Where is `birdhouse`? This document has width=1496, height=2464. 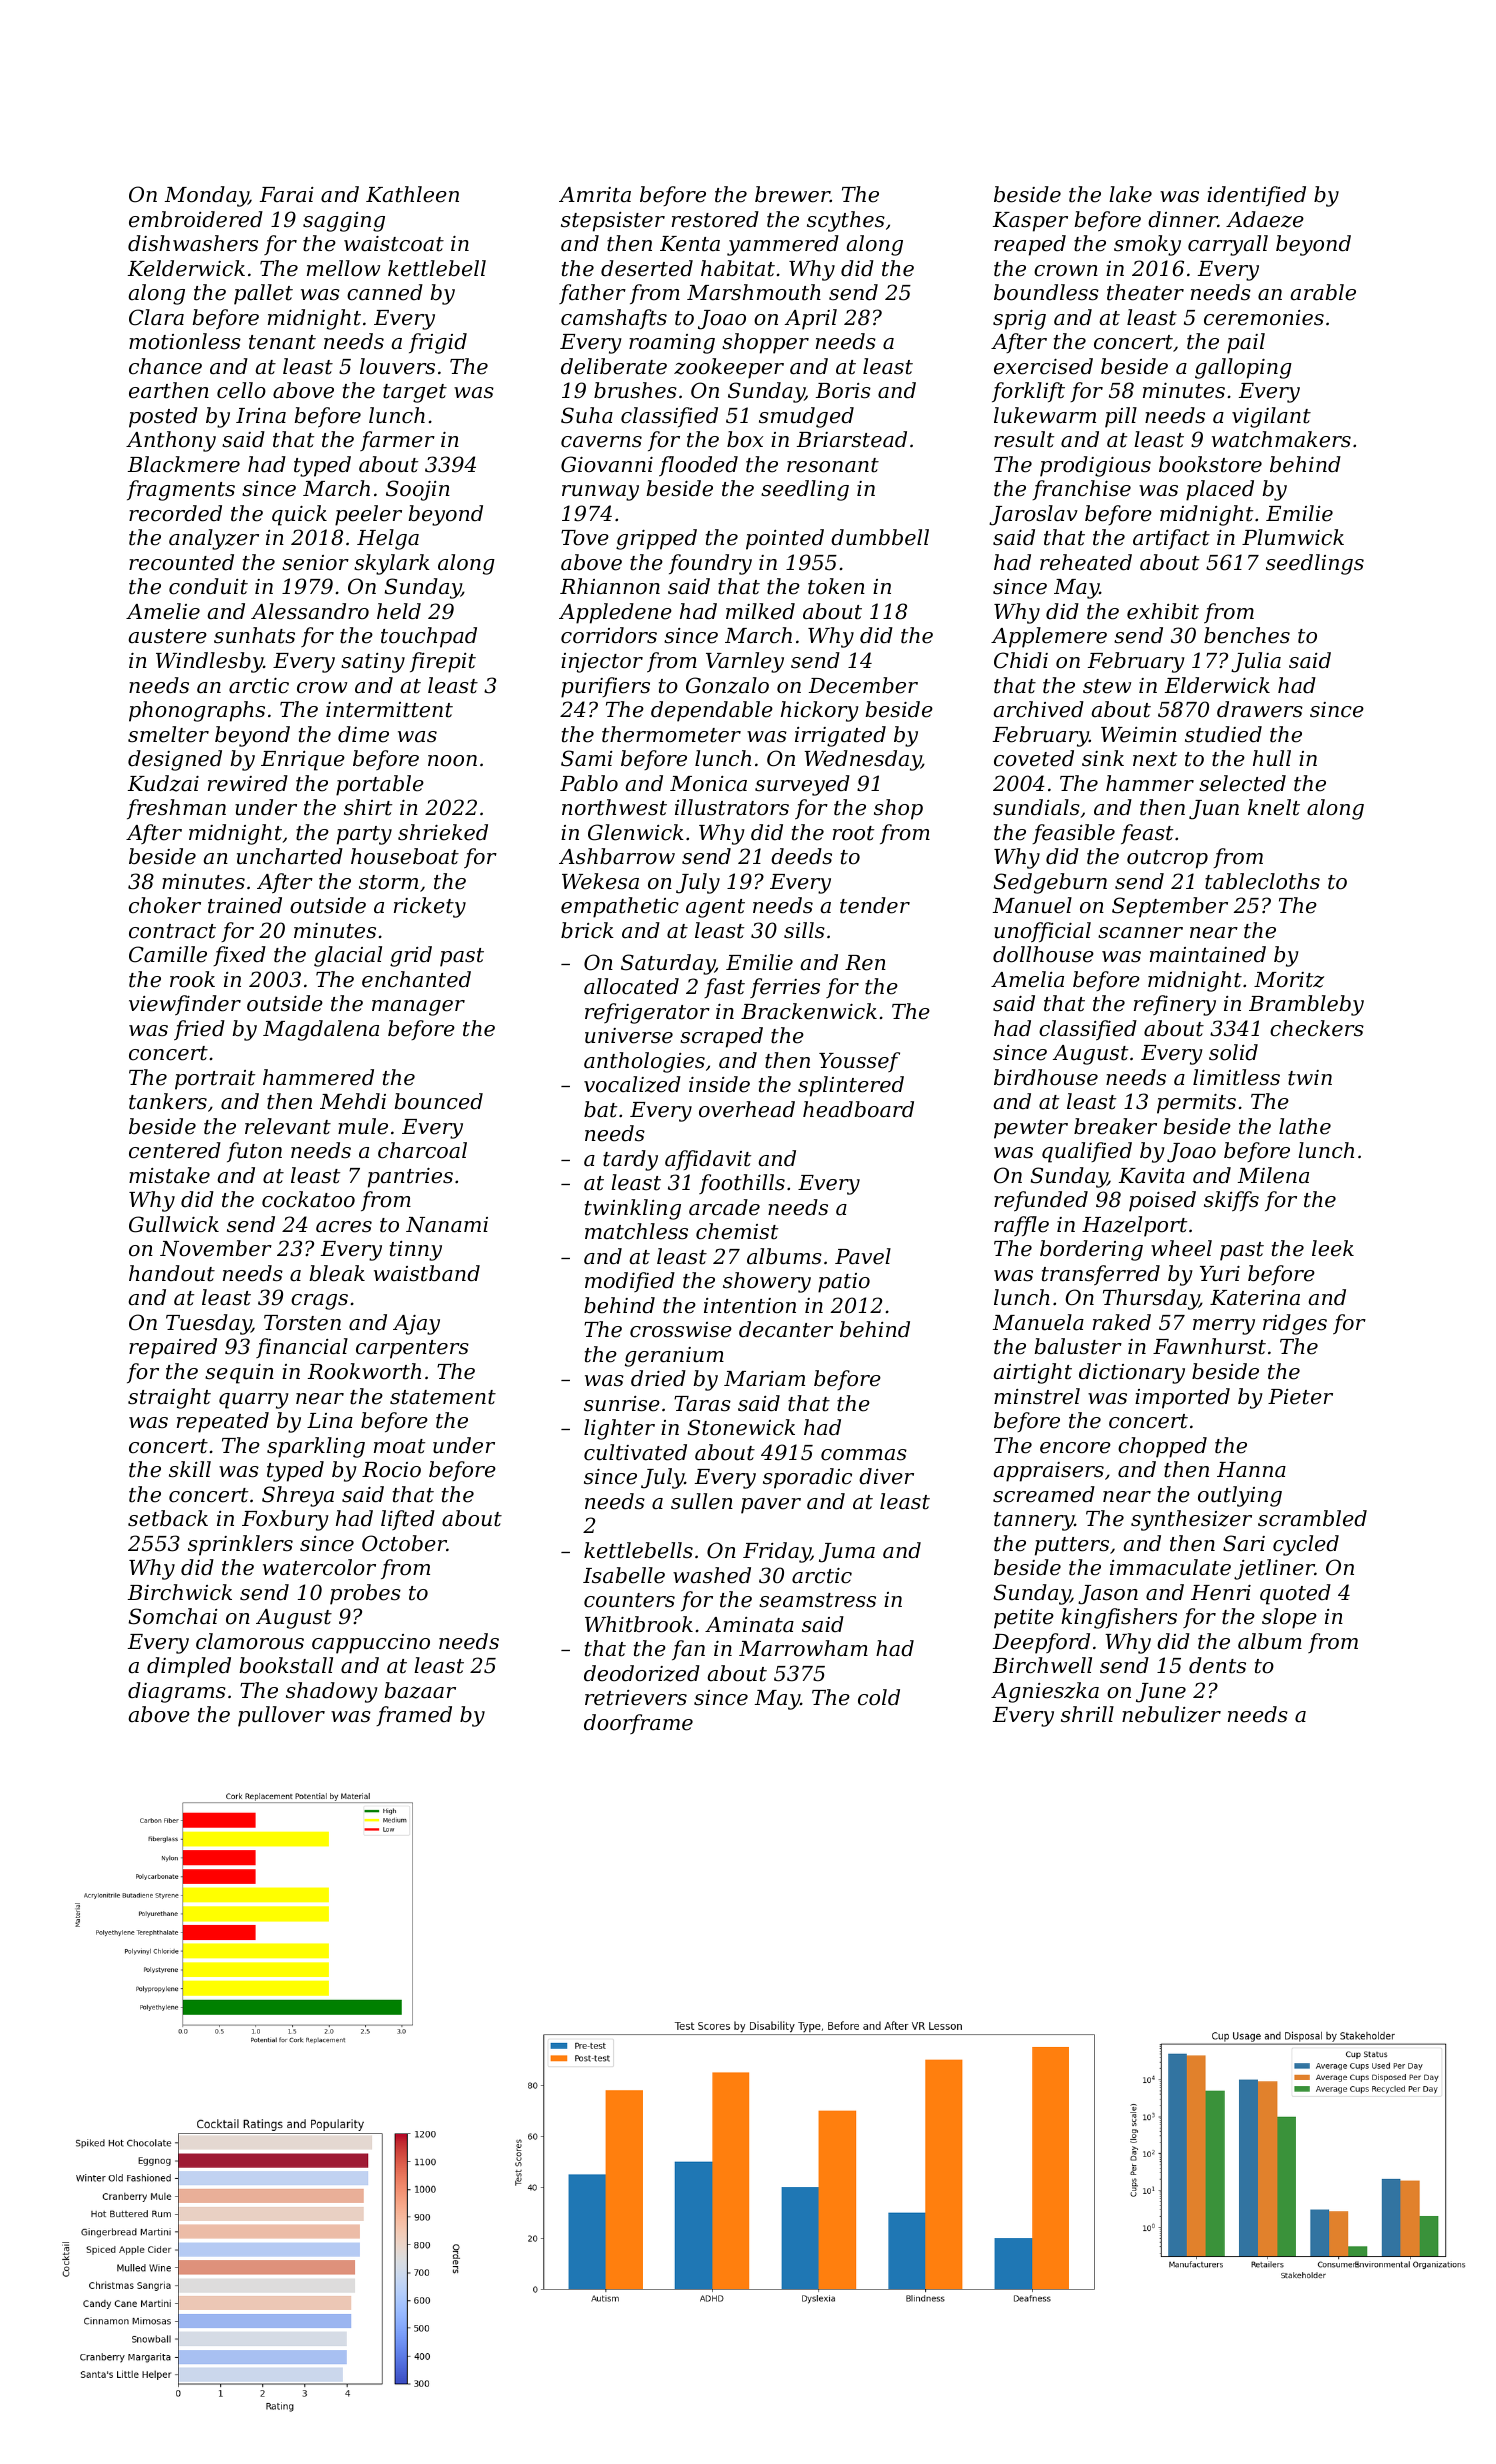
birdhouse is located at coordinates (1046, 1077).
